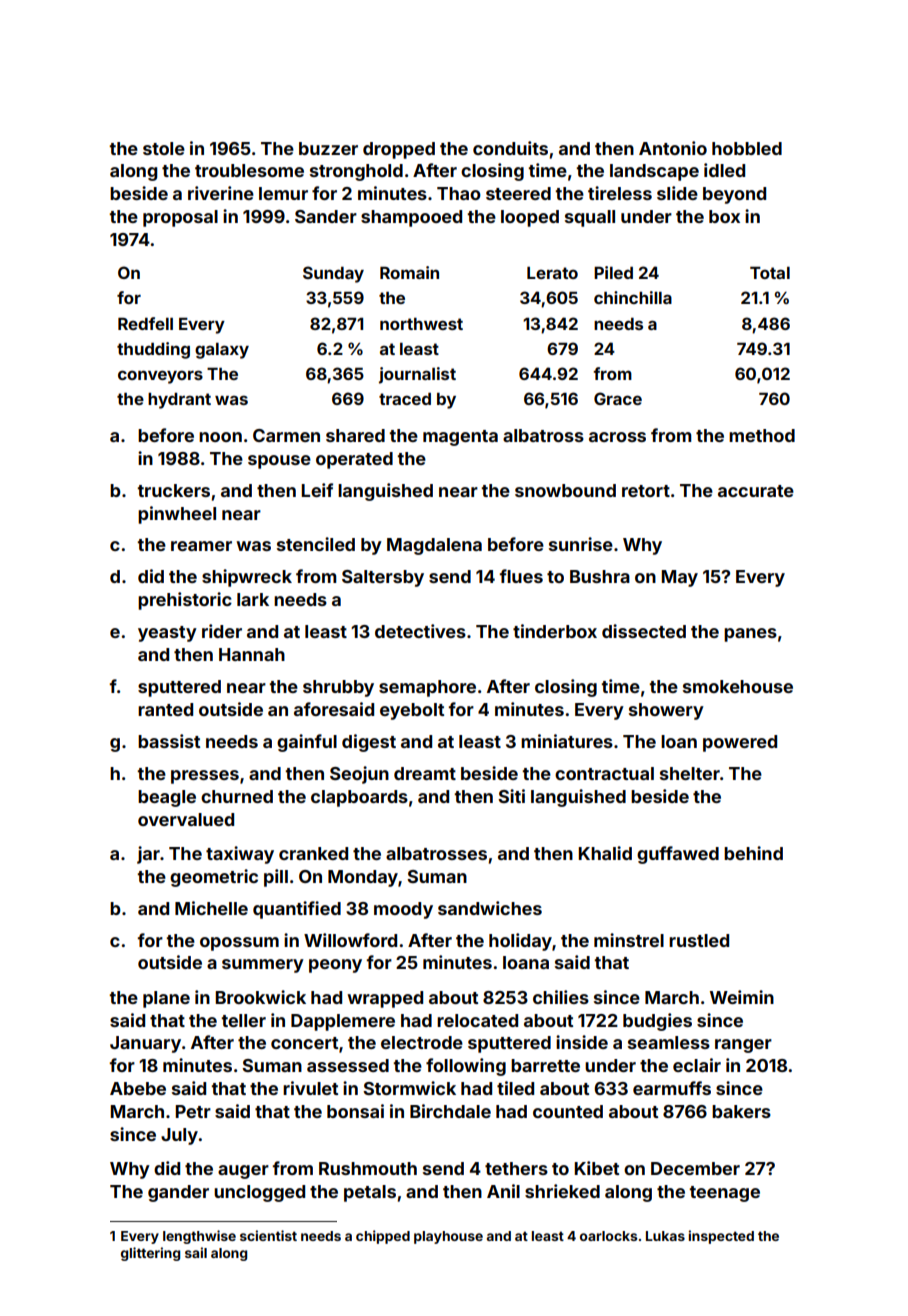 The image size is (908, 1316). I want to click on budgies, so click(657, 1022).
